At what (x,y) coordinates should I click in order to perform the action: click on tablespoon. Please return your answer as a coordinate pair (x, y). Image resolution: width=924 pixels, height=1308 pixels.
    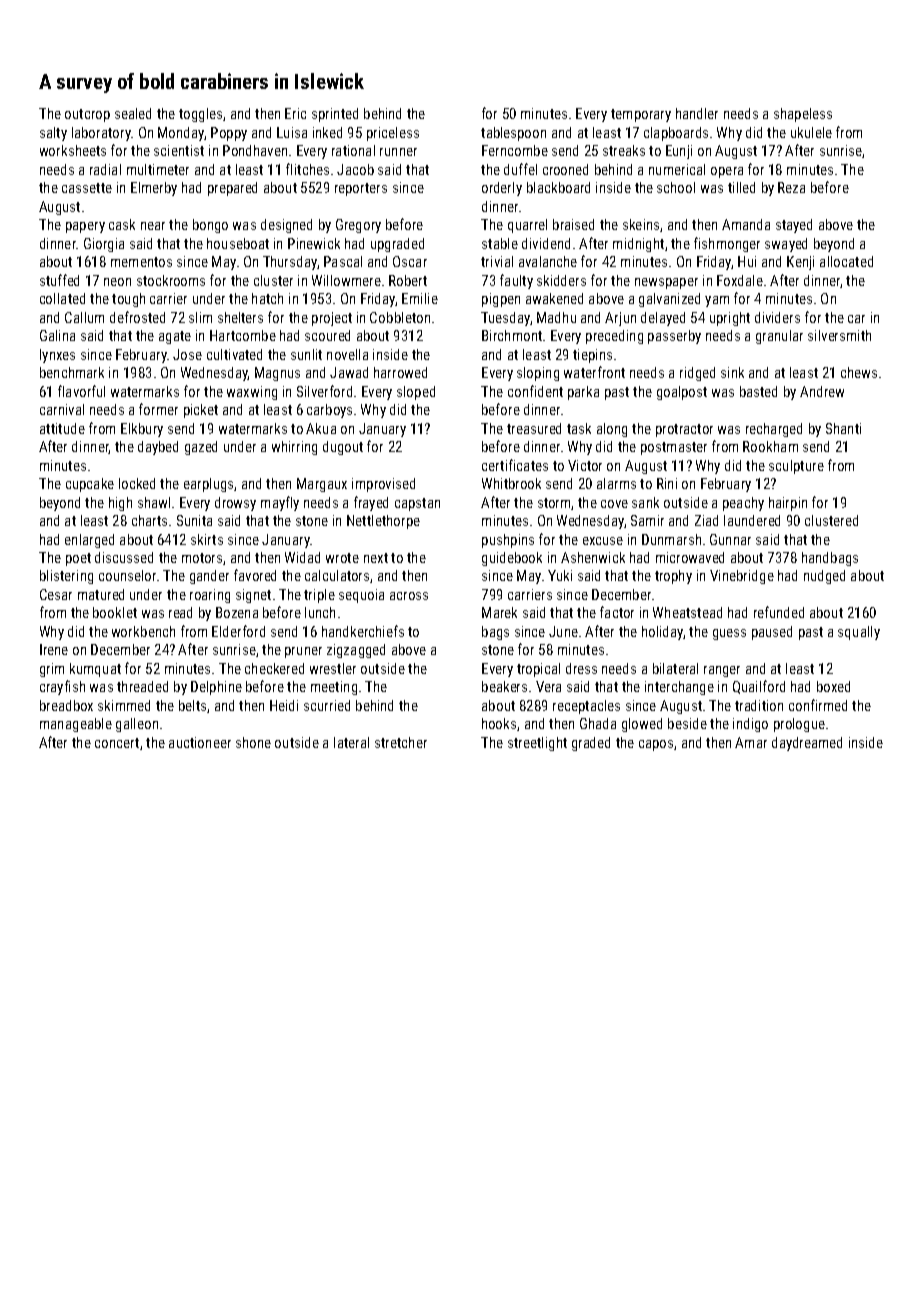
    Looking at the image, I should click on (513, 134).
